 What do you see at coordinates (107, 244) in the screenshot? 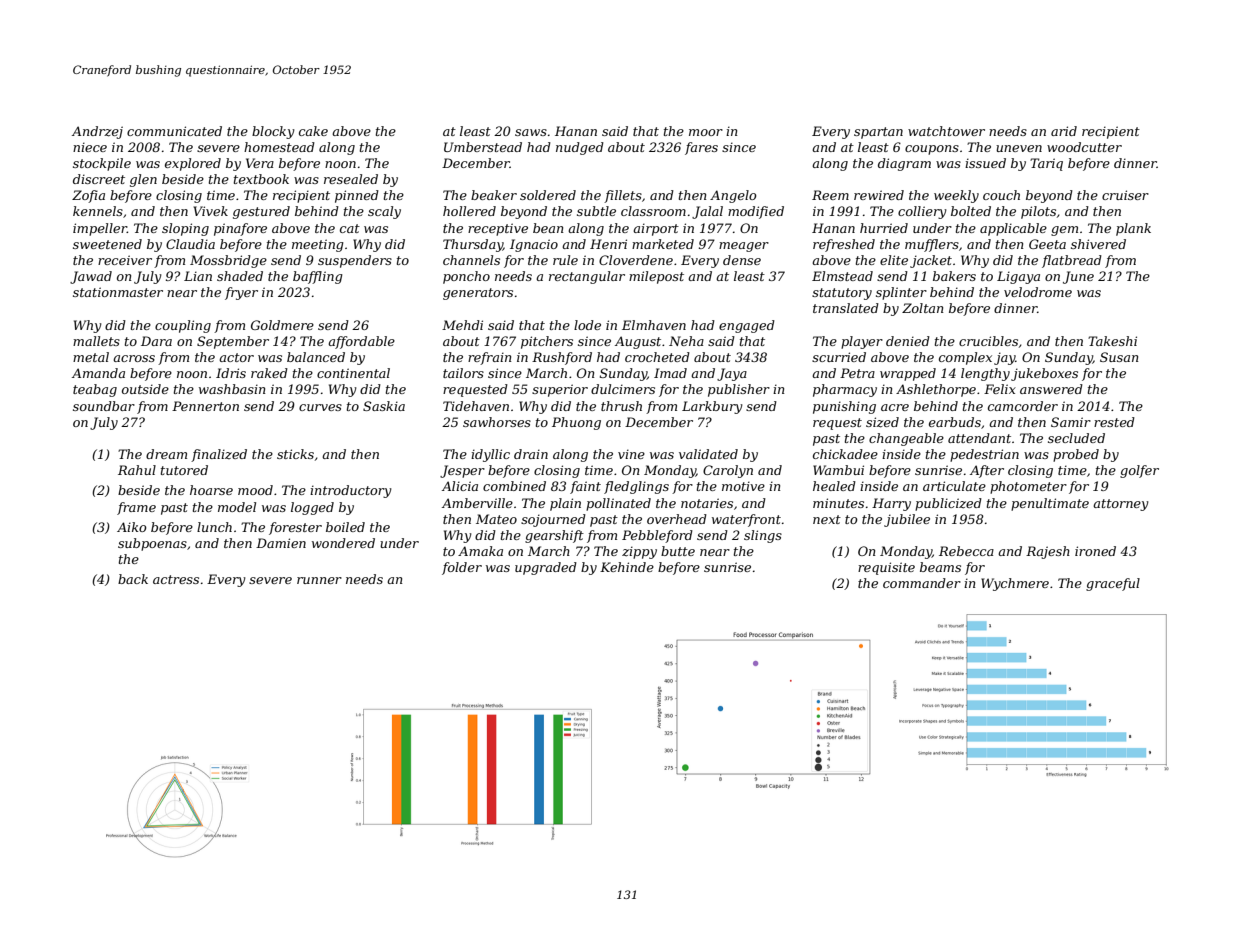
I see `sweetened` at bounding box center [107, 244].
